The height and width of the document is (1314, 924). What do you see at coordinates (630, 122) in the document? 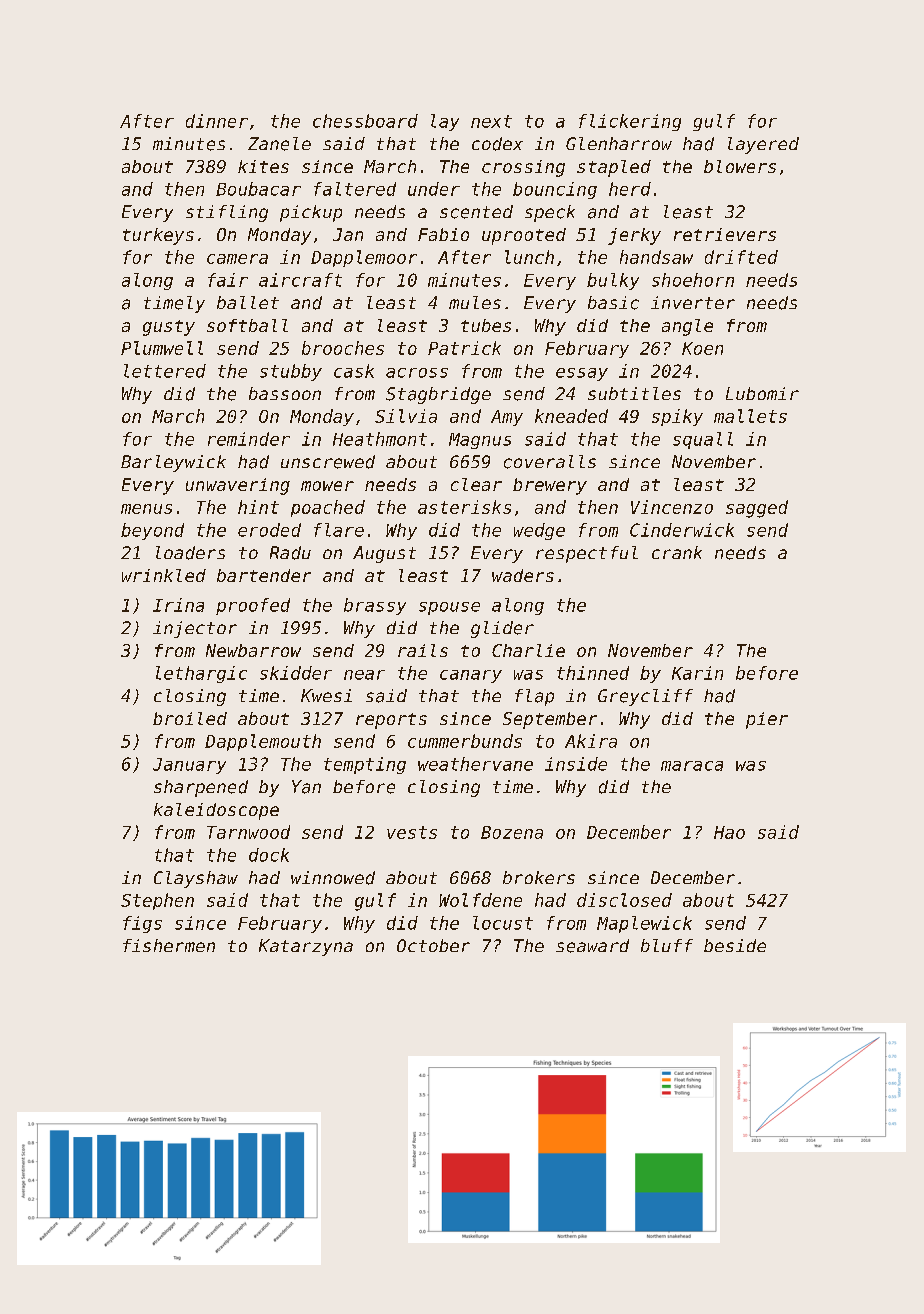
I see `flickering` at bounding box center [630, 122].
